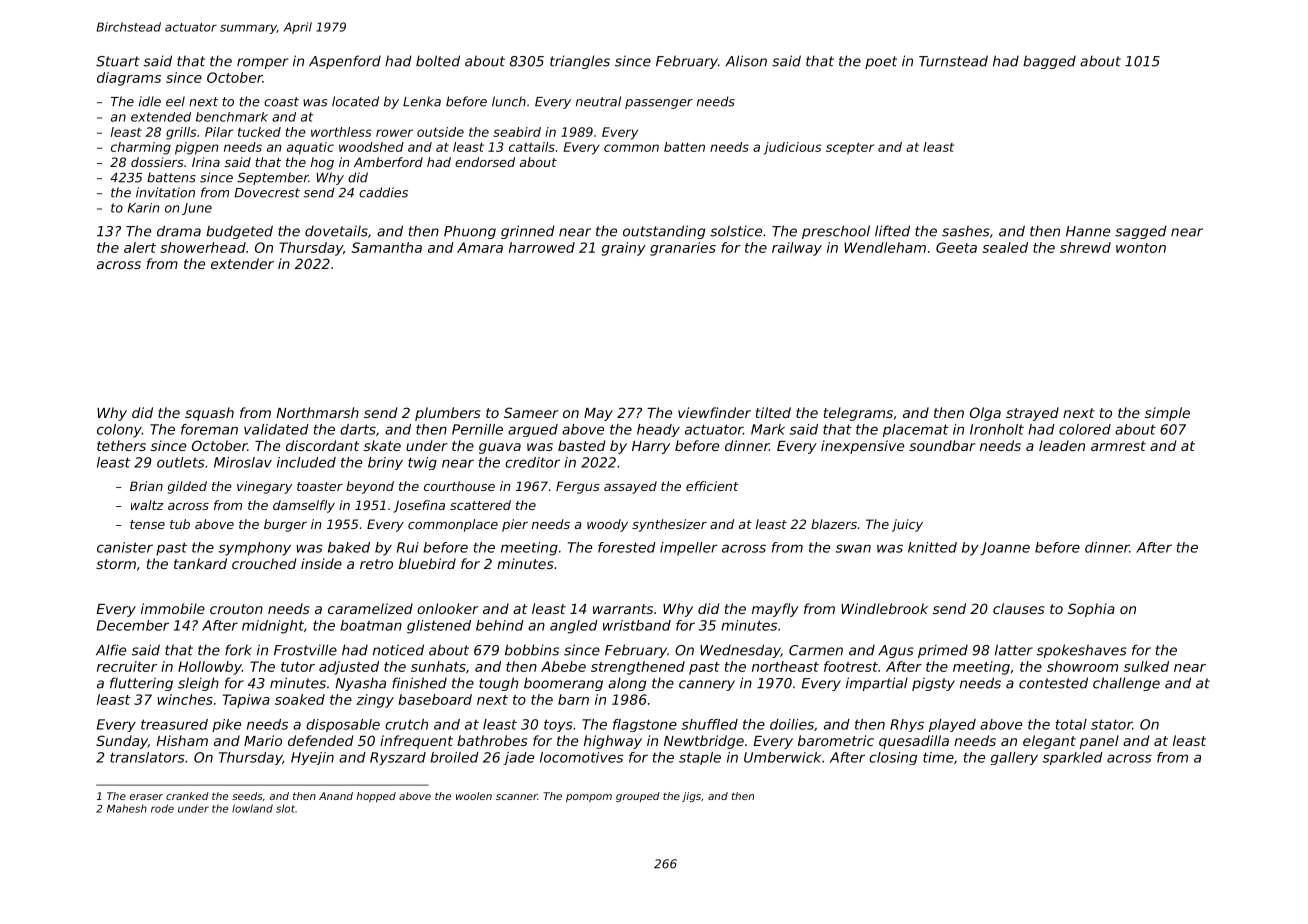 The width and height of the screenshot is (1308, 924). What do you see at coordinates (267, 193) in the screenshot?
I see `Dovecrest` at bounding box center [267, 193].
